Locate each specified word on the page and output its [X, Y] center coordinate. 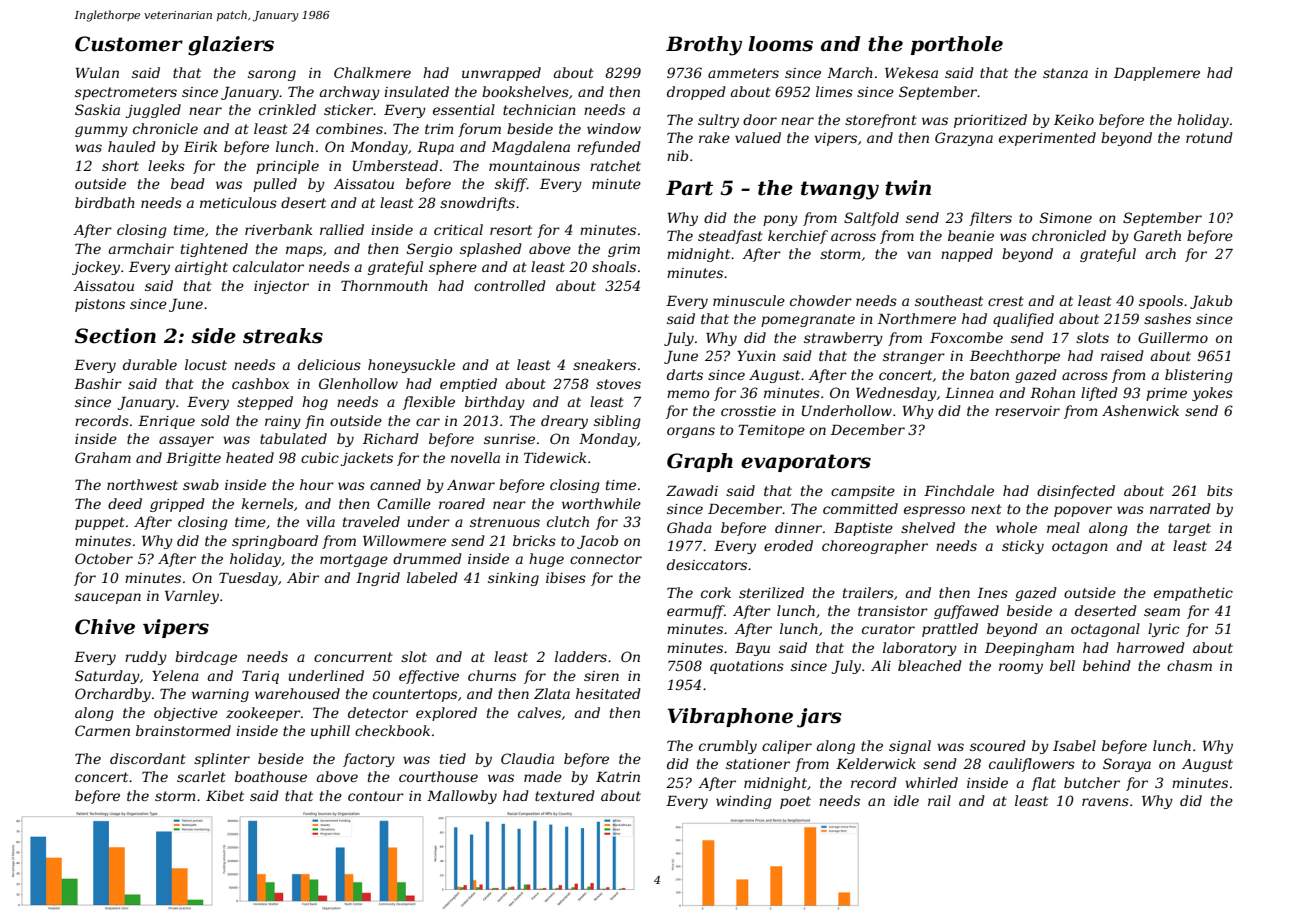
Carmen [102, 730]
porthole [957, 45]
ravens [1105, 802]
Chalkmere [372, 72]
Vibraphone [730, 717]
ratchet [615, 165]
